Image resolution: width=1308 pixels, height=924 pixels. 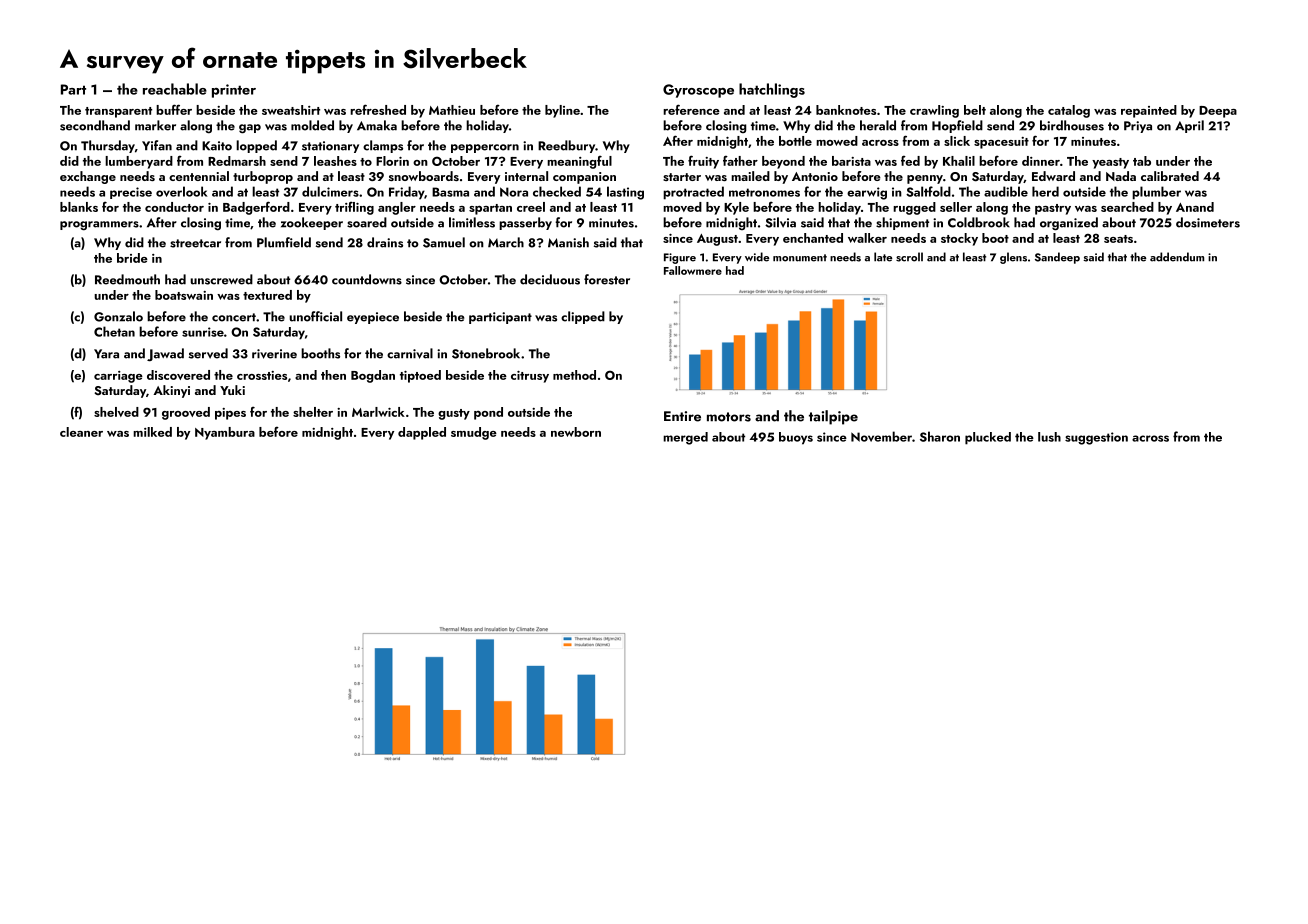 What do you see at coordinates (583, 317) in the image?
I see `clipped` at bounding box center [583, 317].
